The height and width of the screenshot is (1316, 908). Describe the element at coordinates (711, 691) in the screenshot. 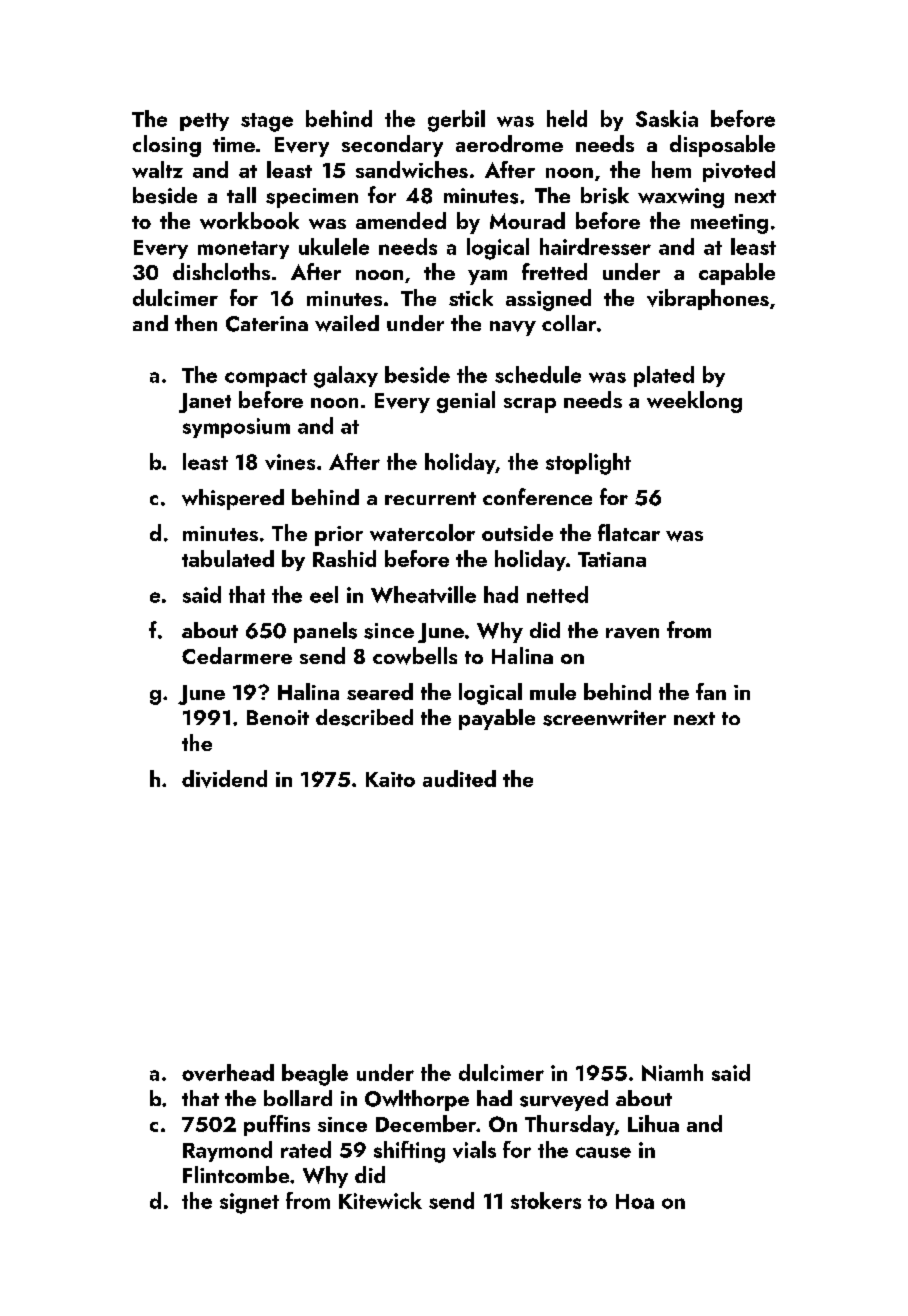

I see `fan` at that location.
